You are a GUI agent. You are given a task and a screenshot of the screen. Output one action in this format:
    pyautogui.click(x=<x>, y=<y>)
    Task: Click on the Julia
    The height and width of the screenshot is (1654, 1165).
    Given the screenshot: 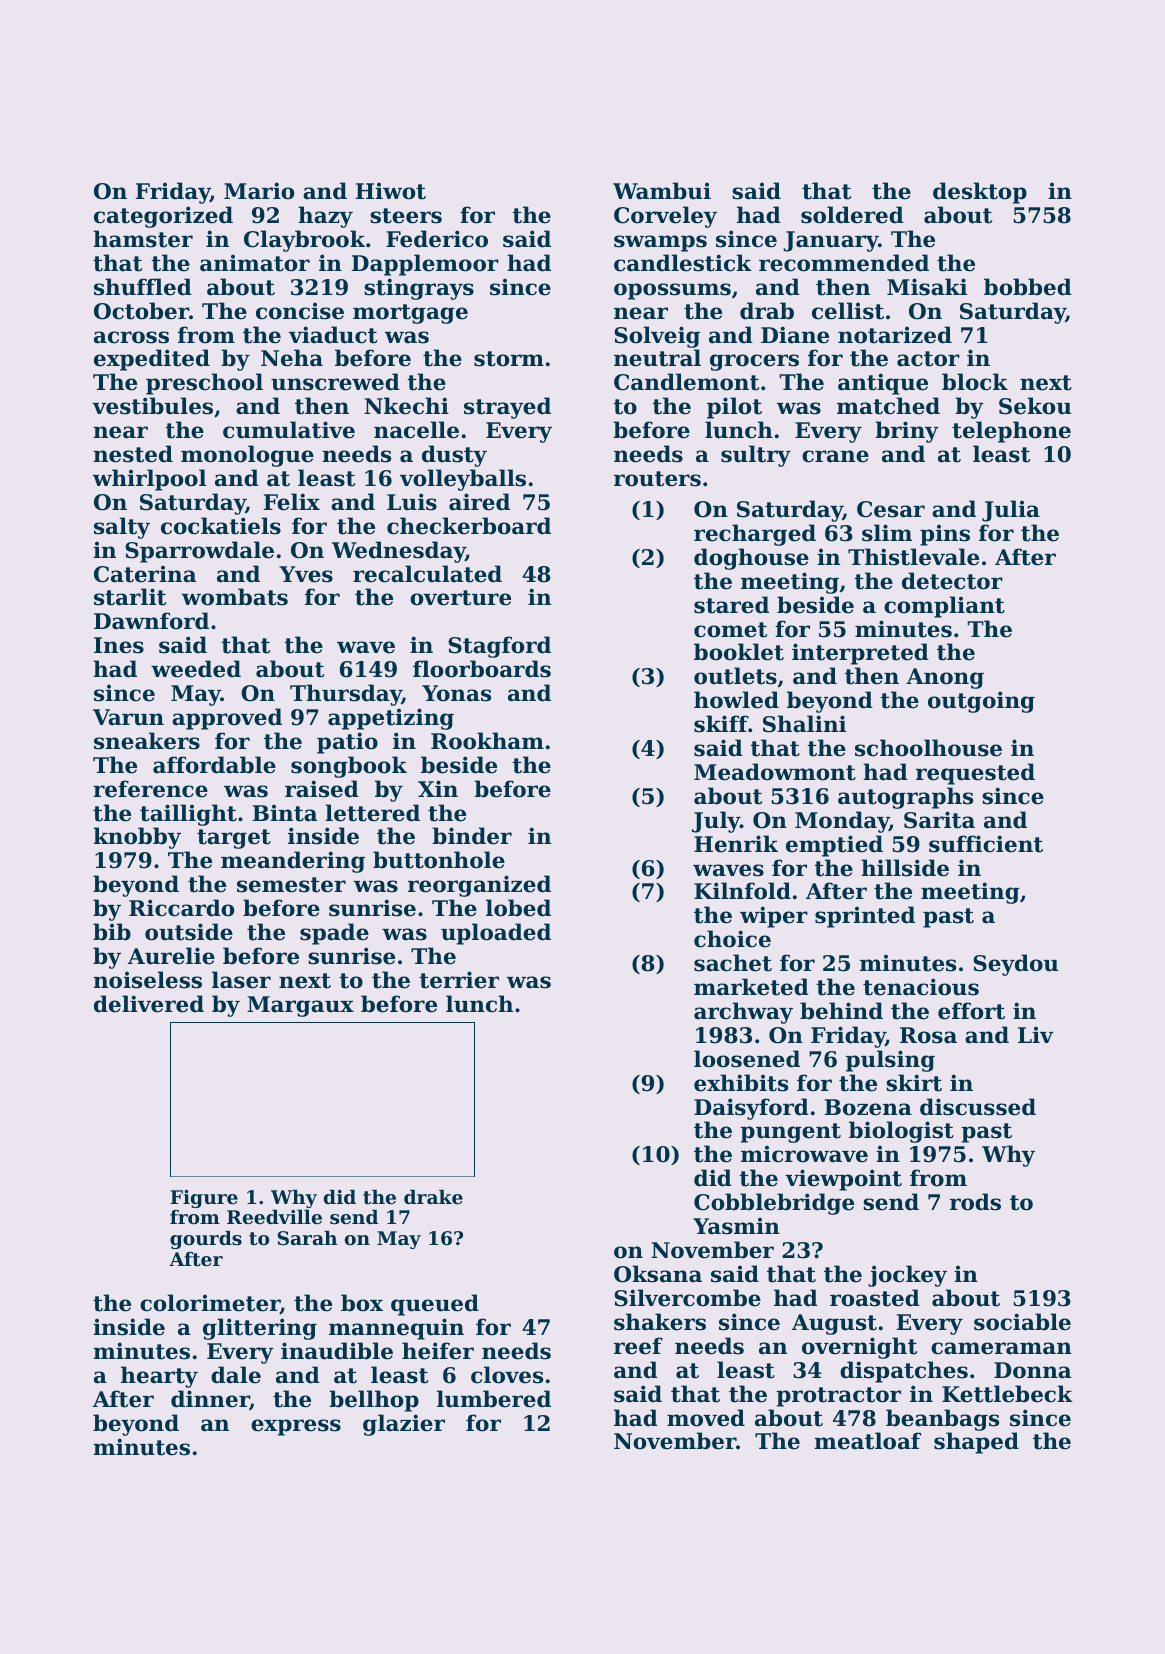 What is the action you would take?
    pyautogui.click(x=1011, y=511)
